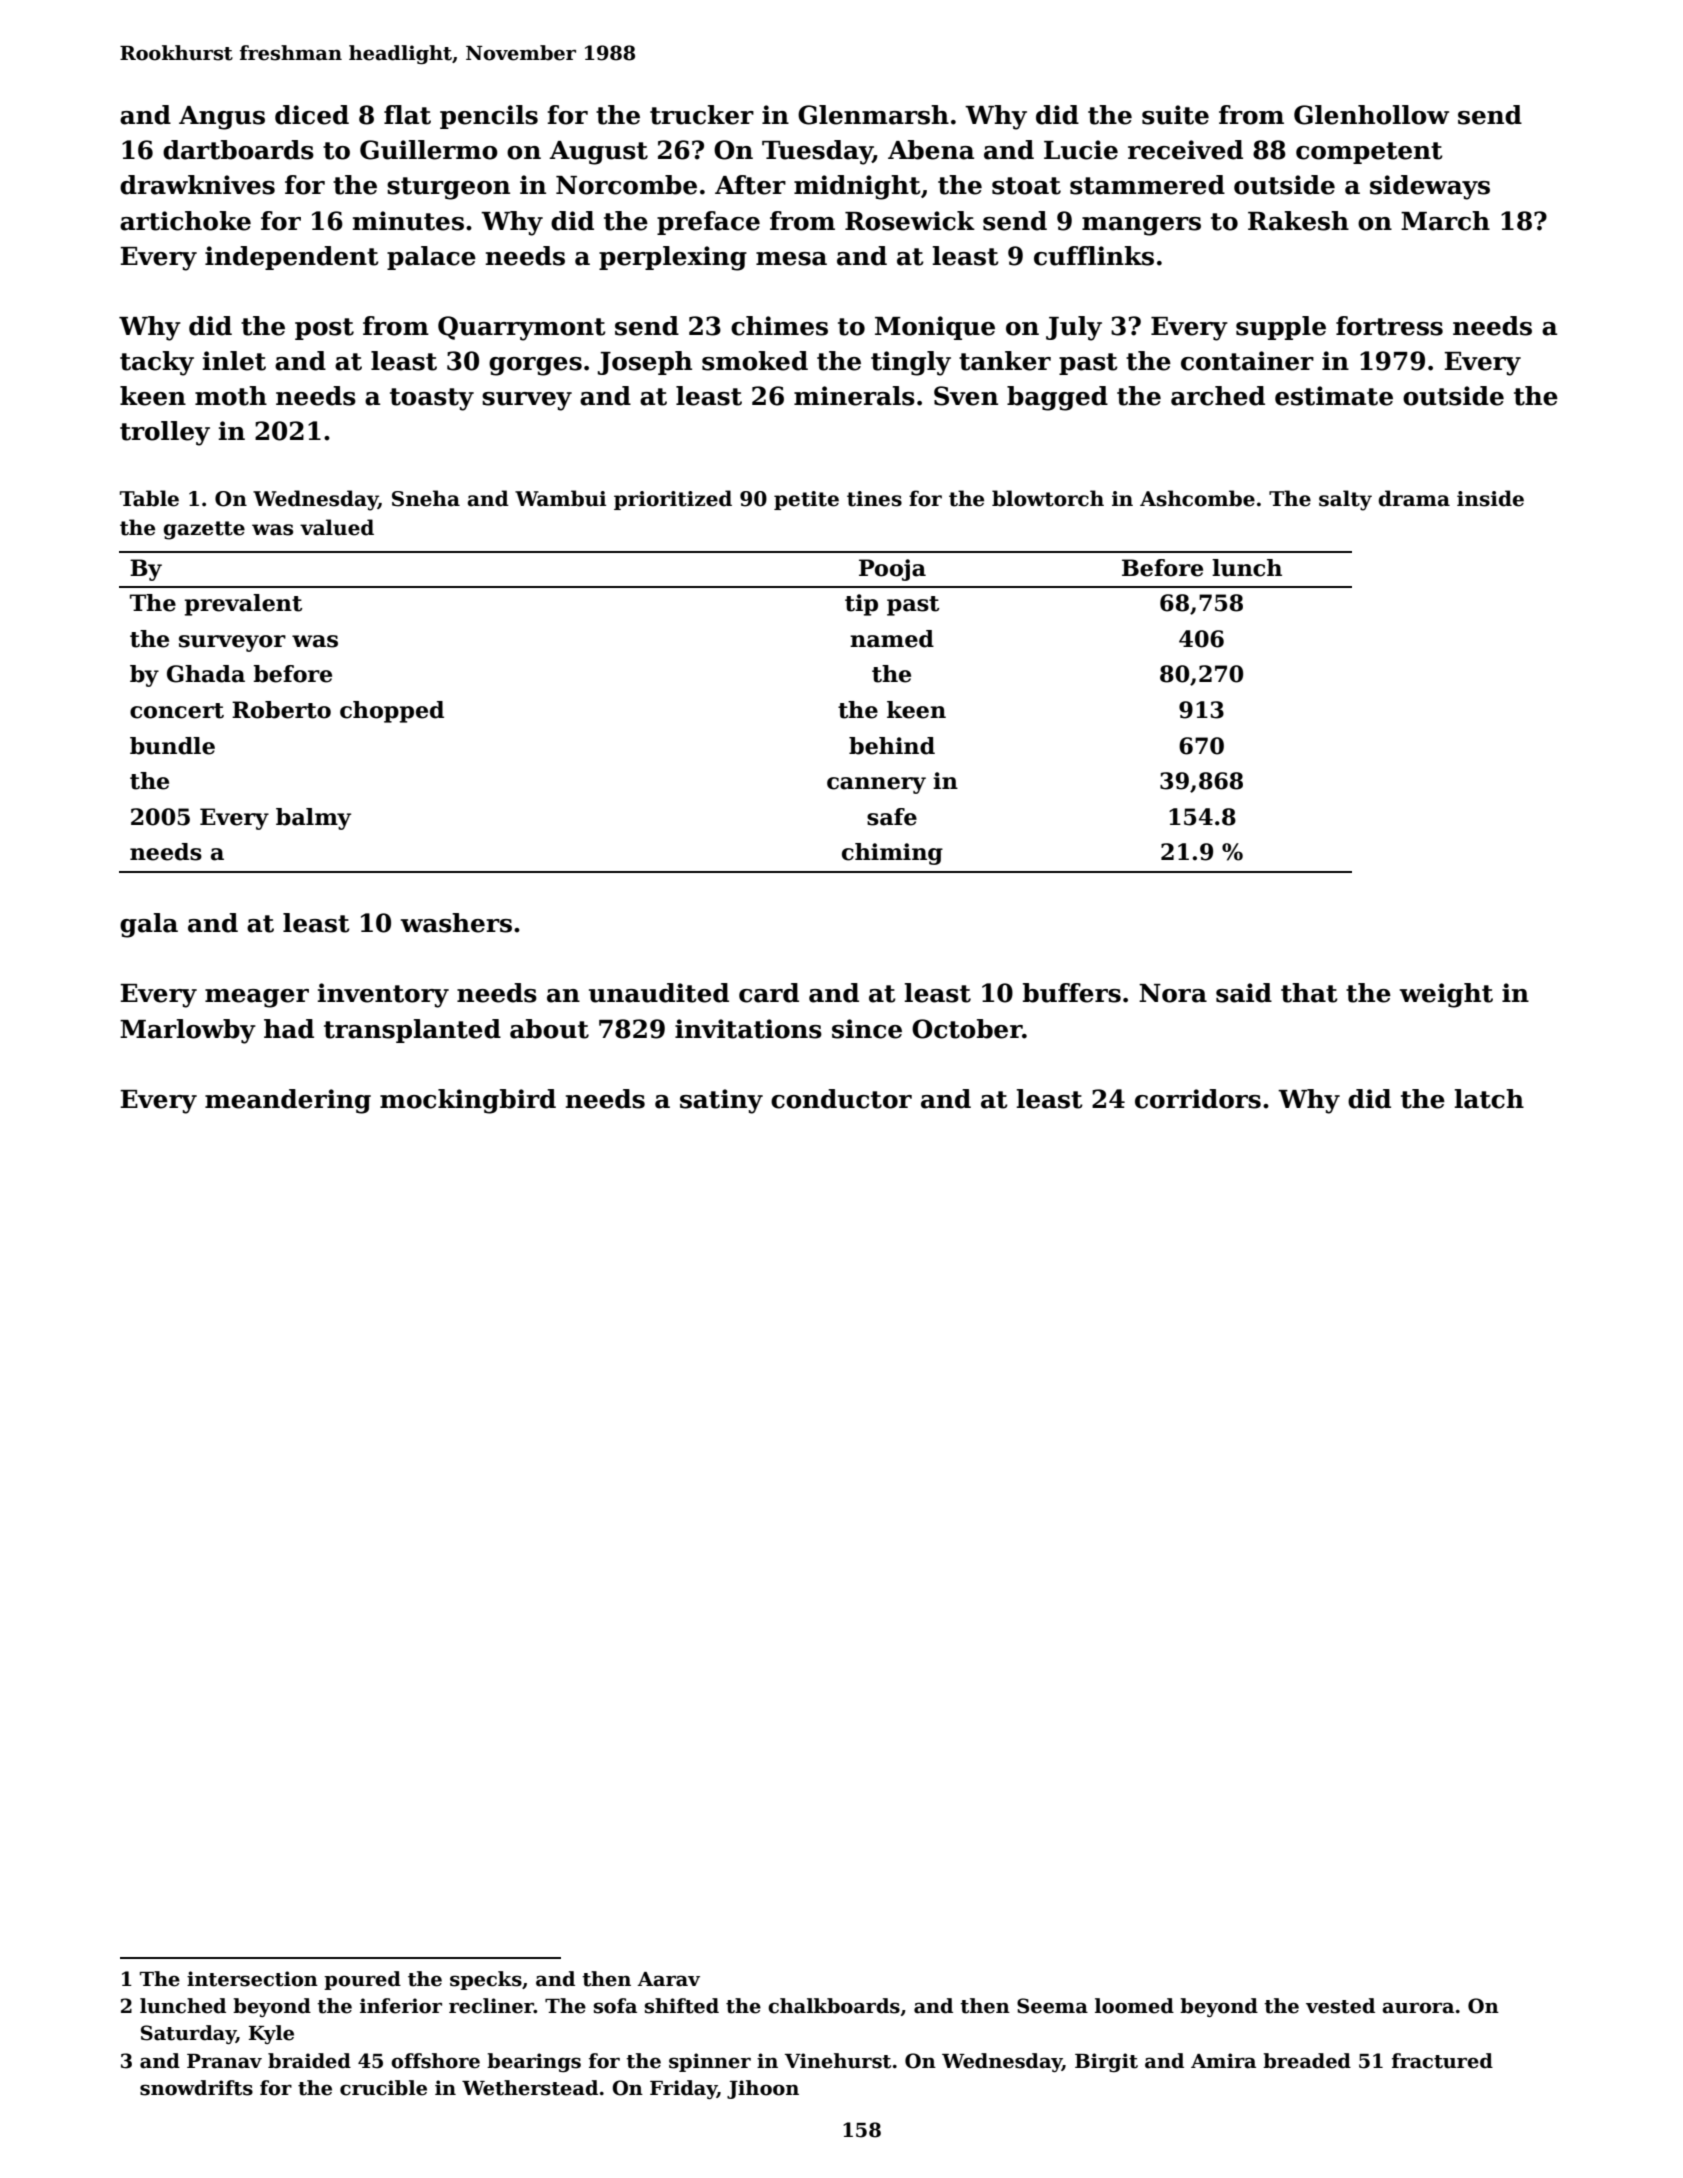 Image resolution: width=1683 pixels, height=2178 pixels. Describe the element at coordinates (1445, 221) in the image. I see `March` at that location.
